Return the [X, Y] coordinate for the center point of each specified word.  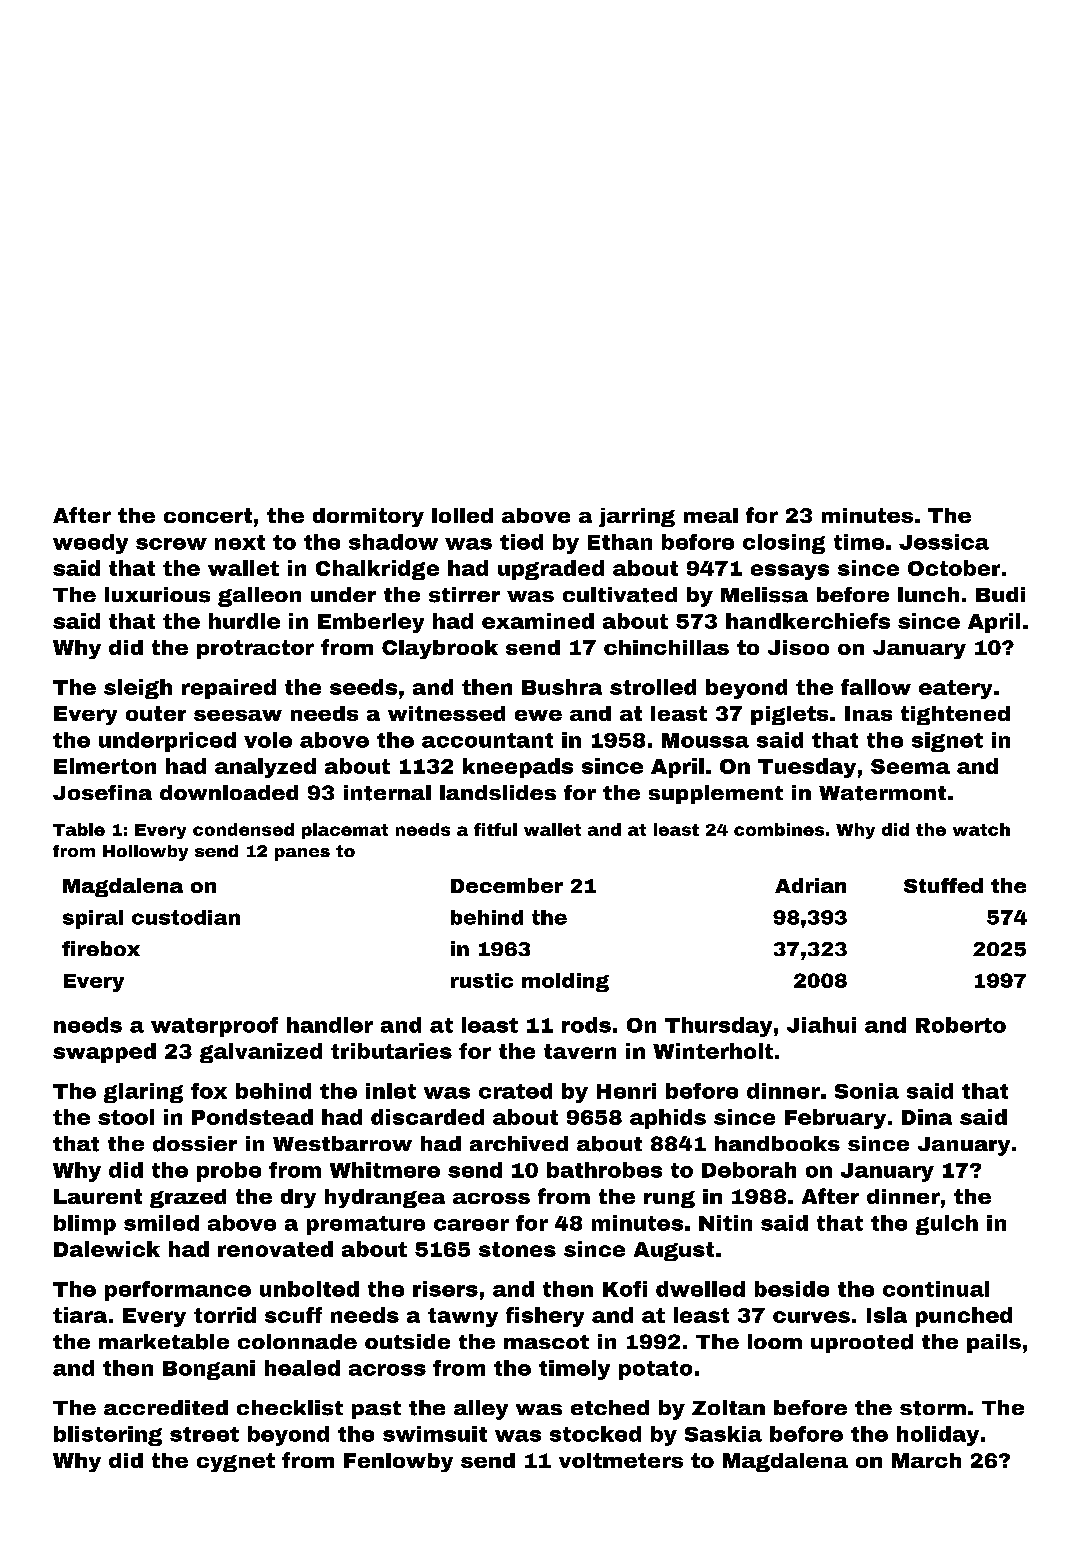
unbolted [309, 1289]
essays [790, 572]
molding [565, 982]
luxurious [157, 595]
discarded [427, 1117]
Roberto [961, 1025]
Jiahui [821, 1025]
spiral [93, 919]
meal [711, 515]
